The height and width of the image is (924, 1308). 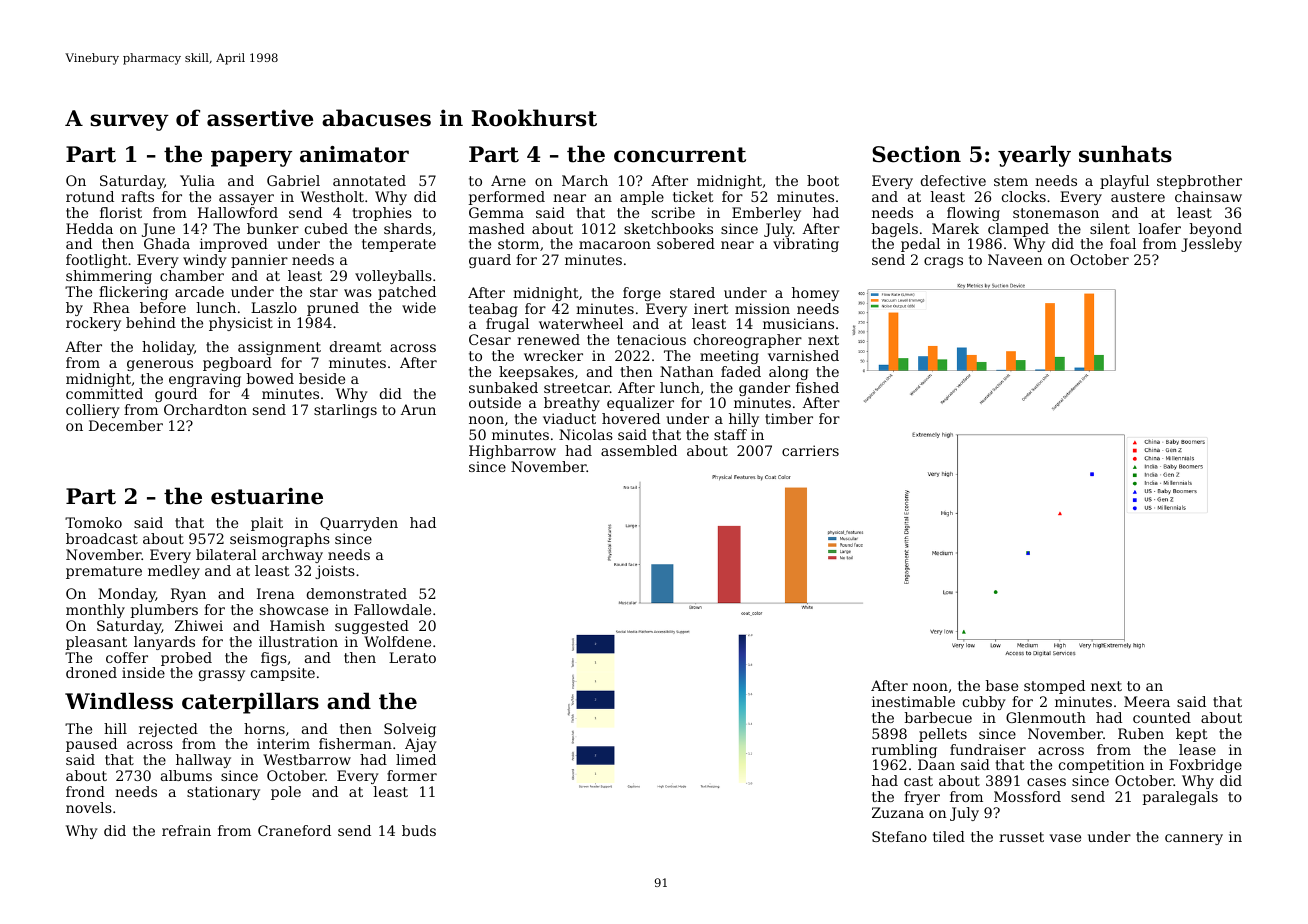 I want to click on macaroon, so click(x=615, y=245).
